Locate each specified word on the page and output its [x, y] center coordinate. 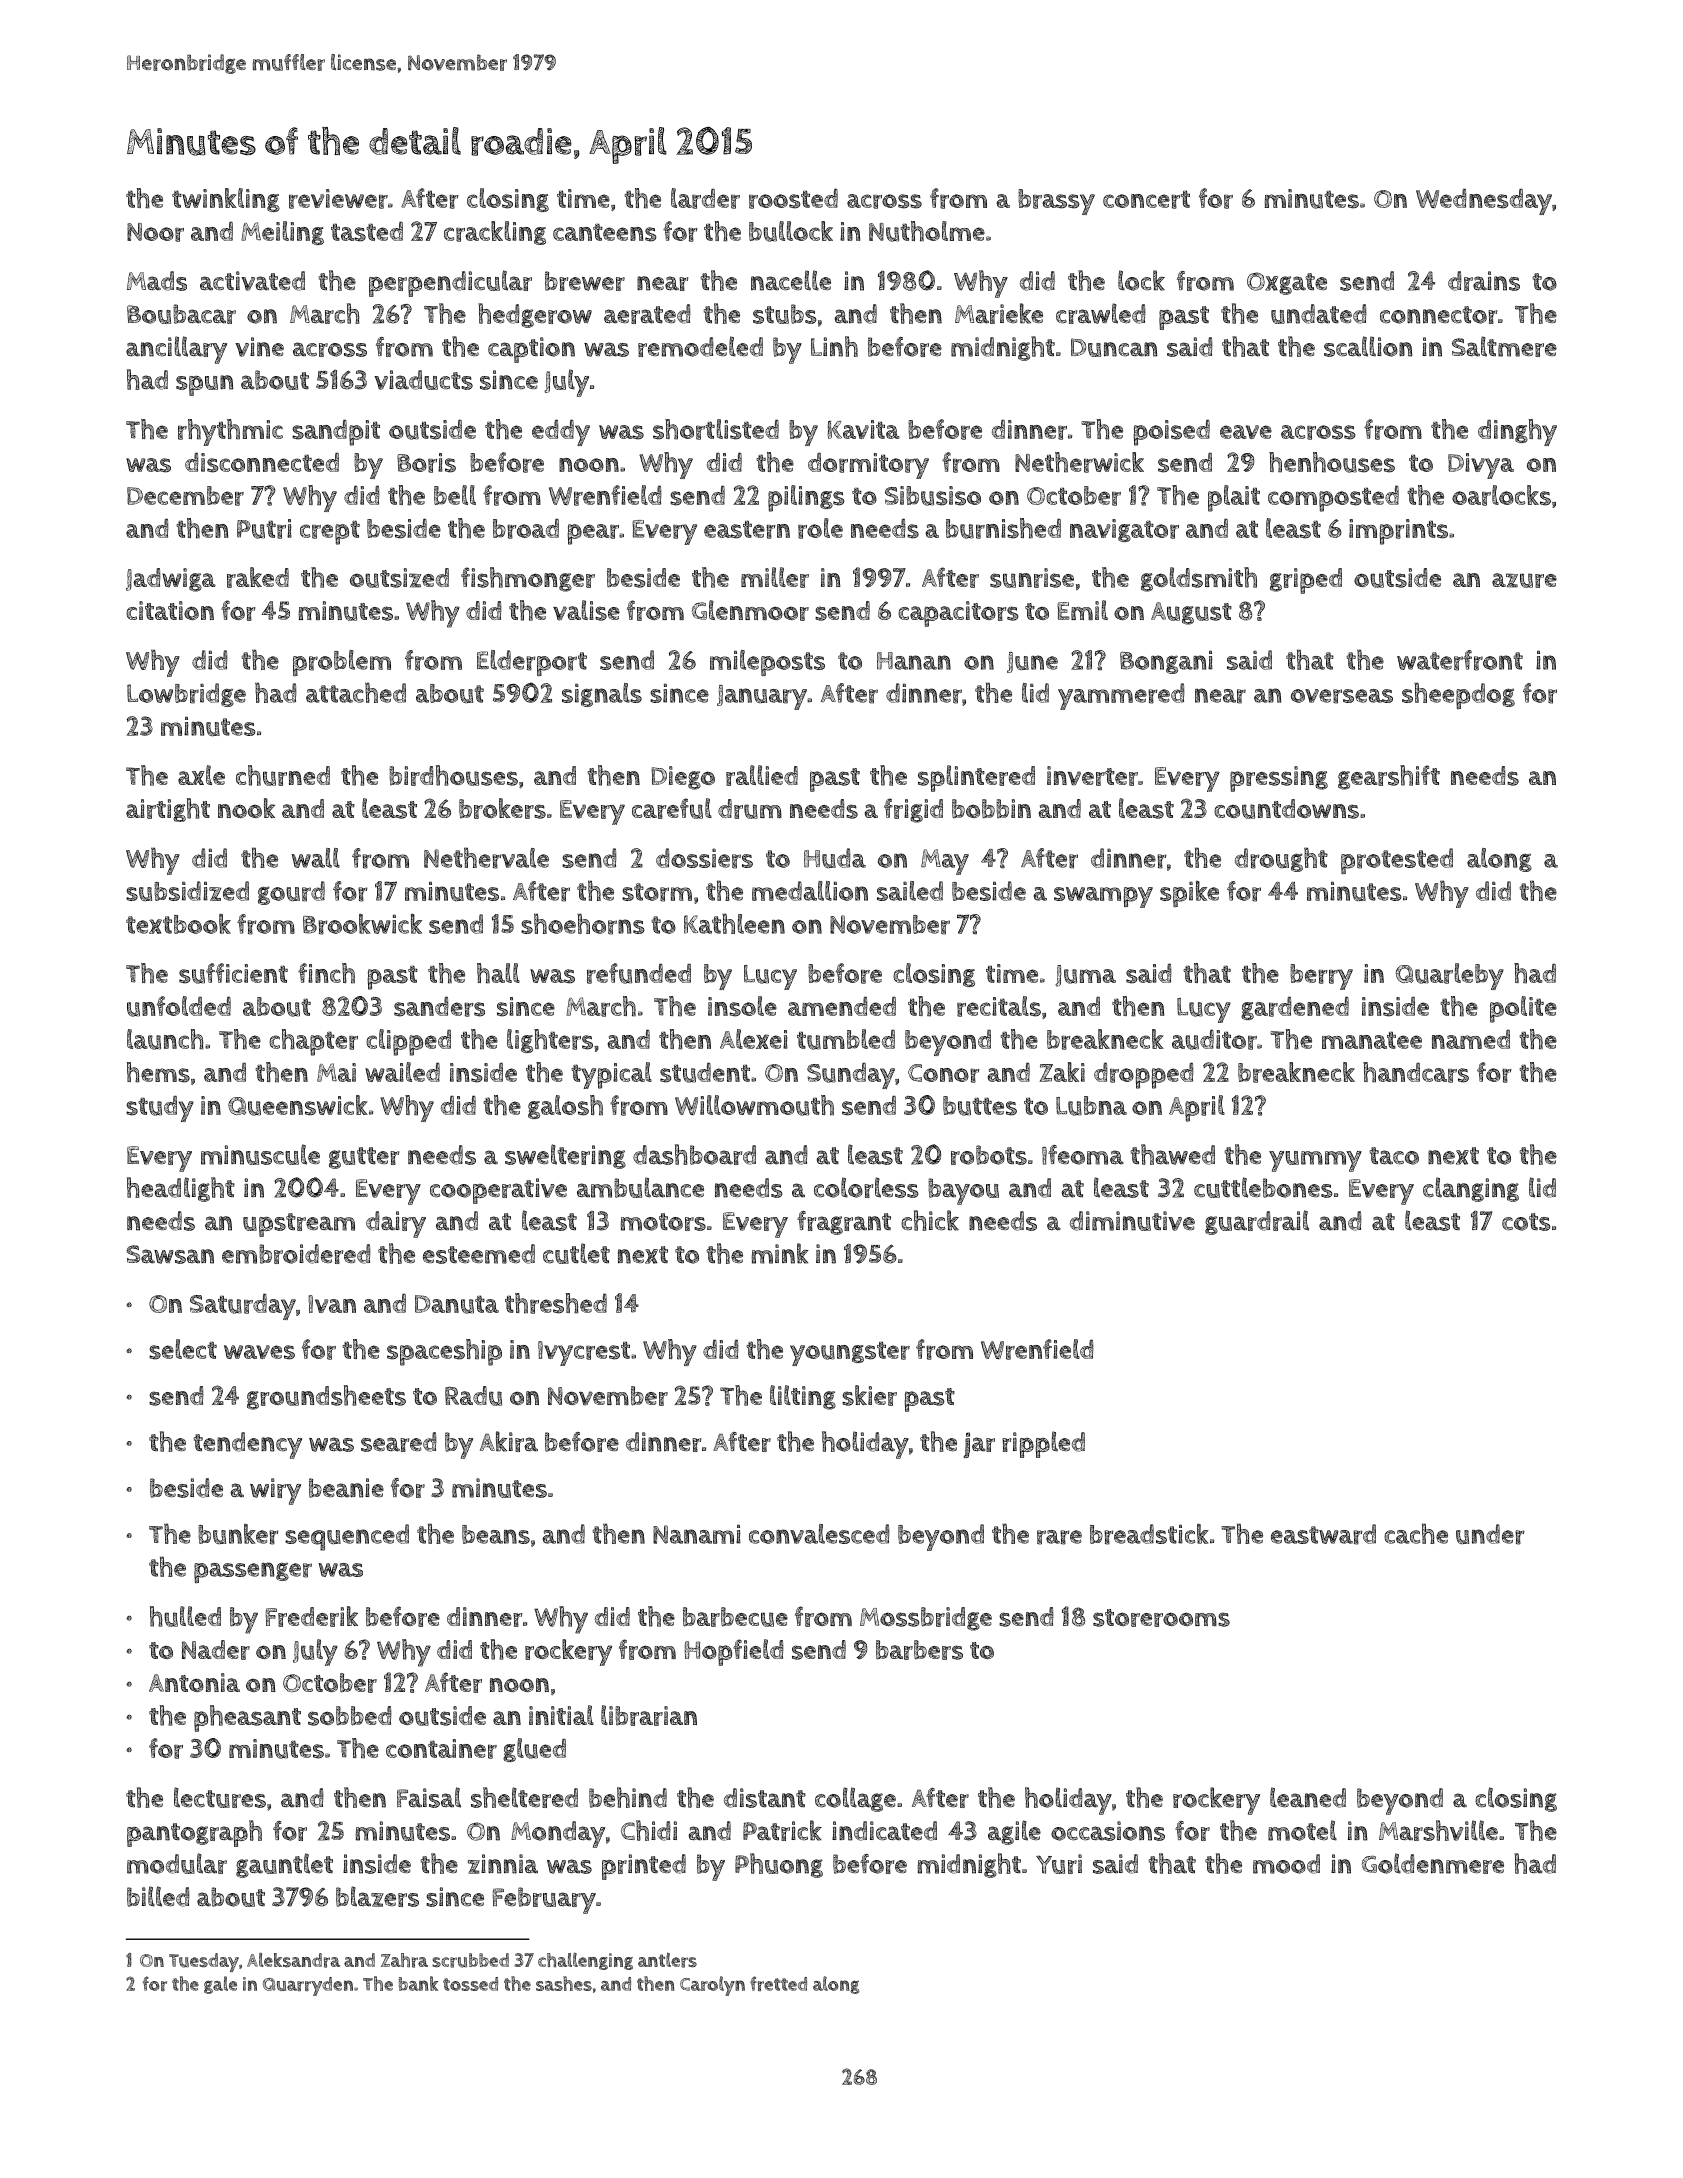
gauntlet [284, 1865]
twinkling [226, 200]
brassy [1056, 202]
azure [1524, 580]
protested [1397, 861]
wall [315, 858]
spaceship [444, 1352]
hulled [185, 1616]
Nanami [697, 1534]
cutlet [576, 1253]
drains [1484, 281]
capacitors [958, 614]
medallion [810, 891]
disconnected [262, 463]
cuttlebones [1263, 1187]
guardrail [1257, 1222]
